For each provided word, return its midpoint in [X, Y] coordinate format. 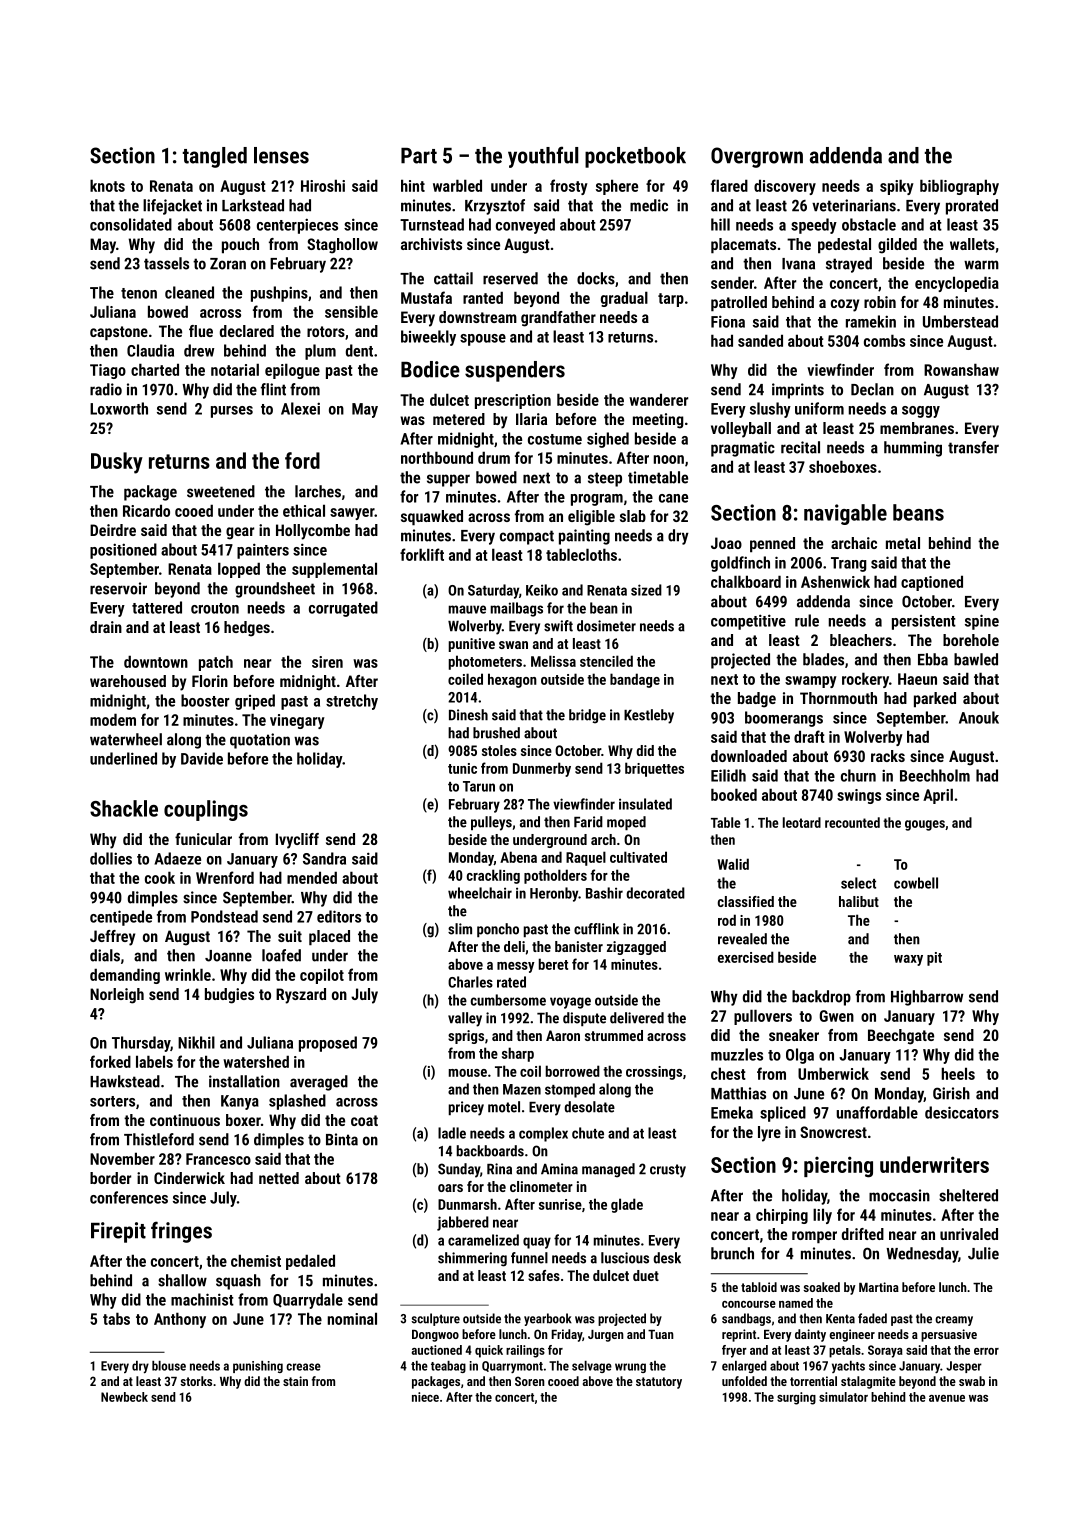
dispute [584, 1019]
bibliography [959, 187]
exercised [746, 957]
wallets [972, 244]
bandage [635, 680]
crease [303, 1367]
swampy [811, 682]
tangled [215, 157]
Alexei [300, 408]
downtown [156, 661]
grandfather [558, 319]
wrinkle [188, 974]
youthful [543, 157]
